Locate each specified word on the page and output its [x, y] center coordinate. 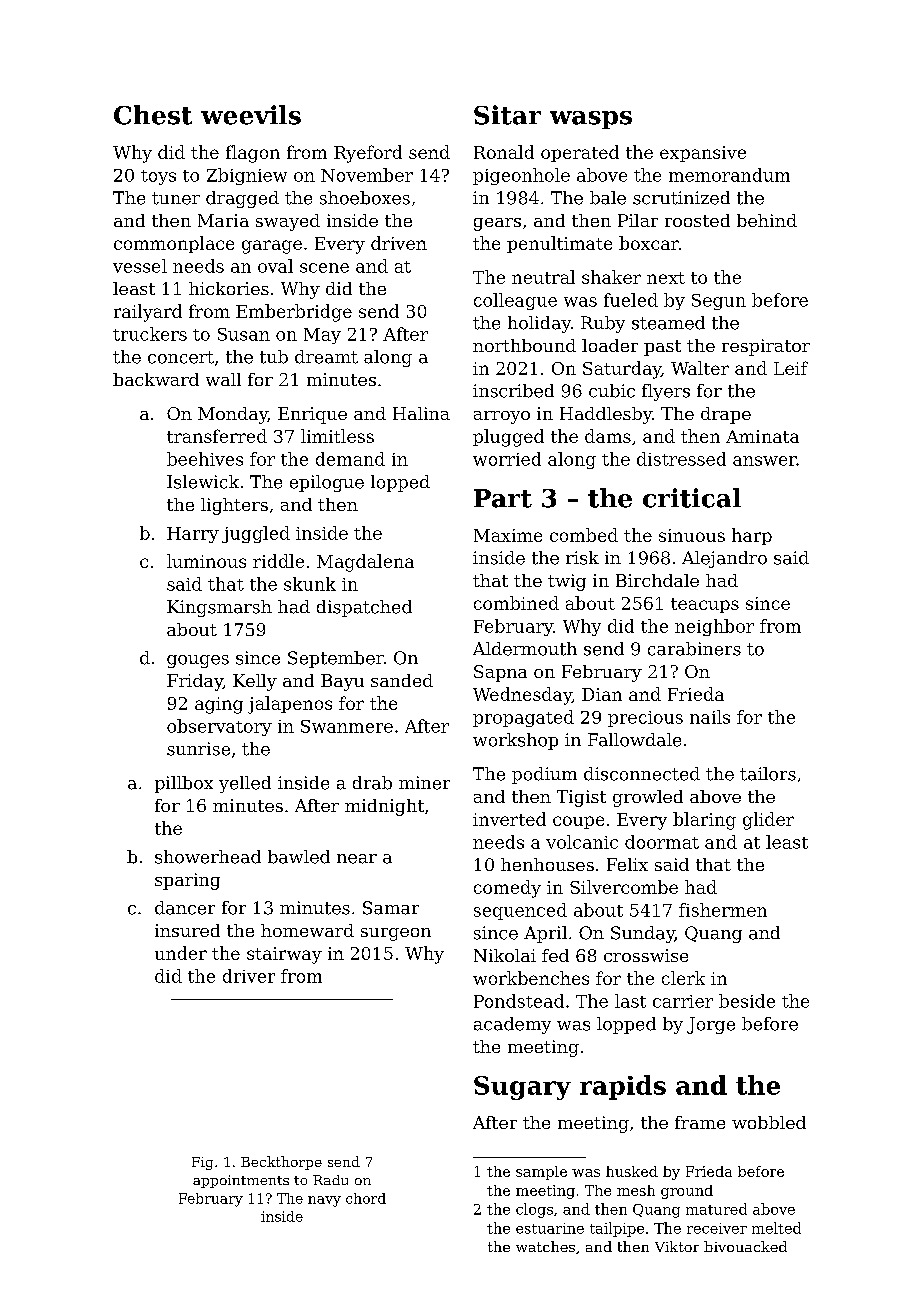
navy [324, 1201]
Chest [153, 115]
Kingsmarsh [219, 608]
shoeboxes [365, 198]
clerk [683, 978]
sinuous [692, 535]
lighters [234, 506]
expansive [703, 154]
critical [692, 498]
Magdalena [365, 563]
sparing [187, 881]
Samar [391, 908]
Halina [421, 413]
